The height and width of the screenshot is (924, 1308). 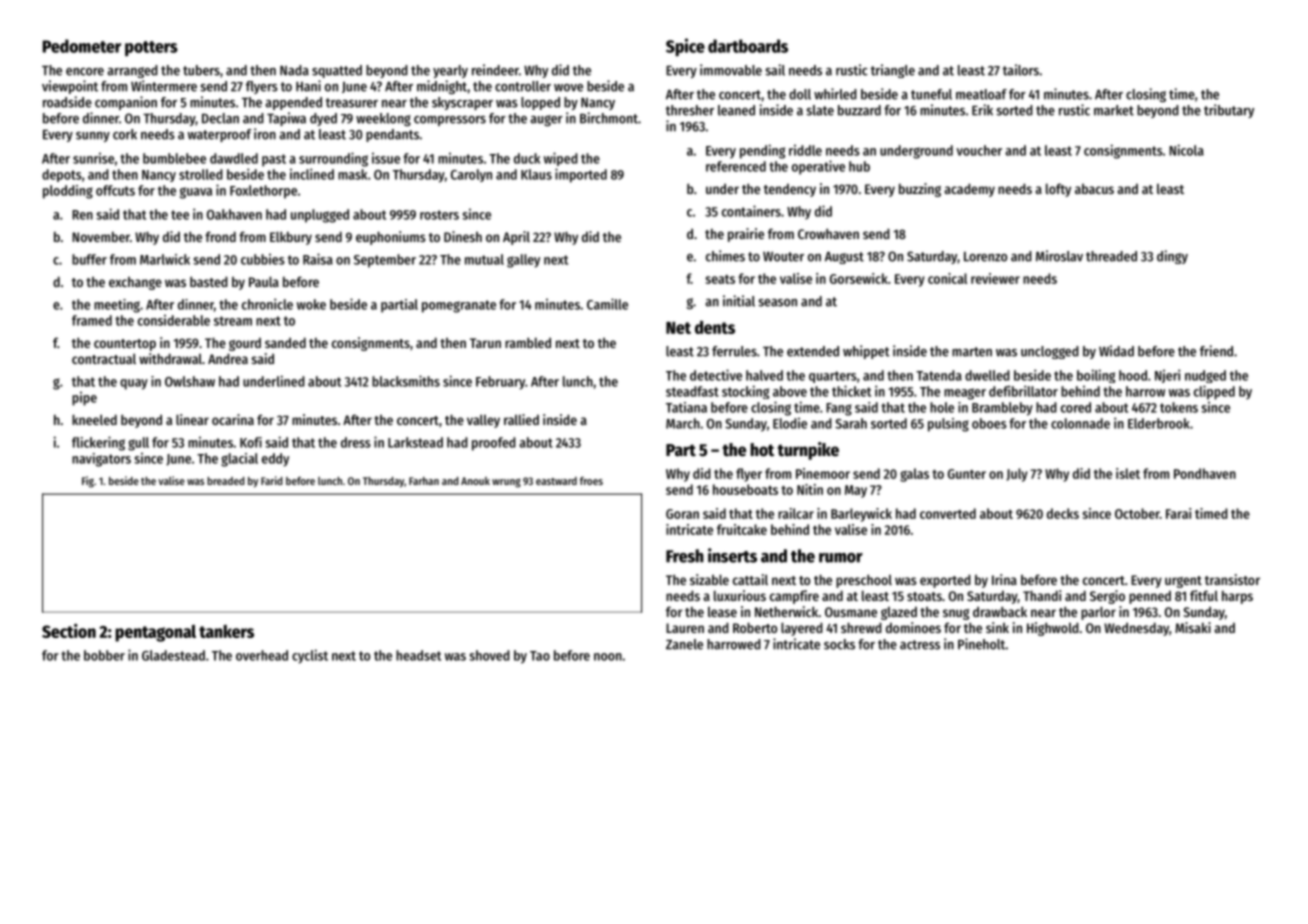 What do you see at coordinates (234, 158) in the screenshot?
I see `dawdled` at bounding box center [234, 158].
